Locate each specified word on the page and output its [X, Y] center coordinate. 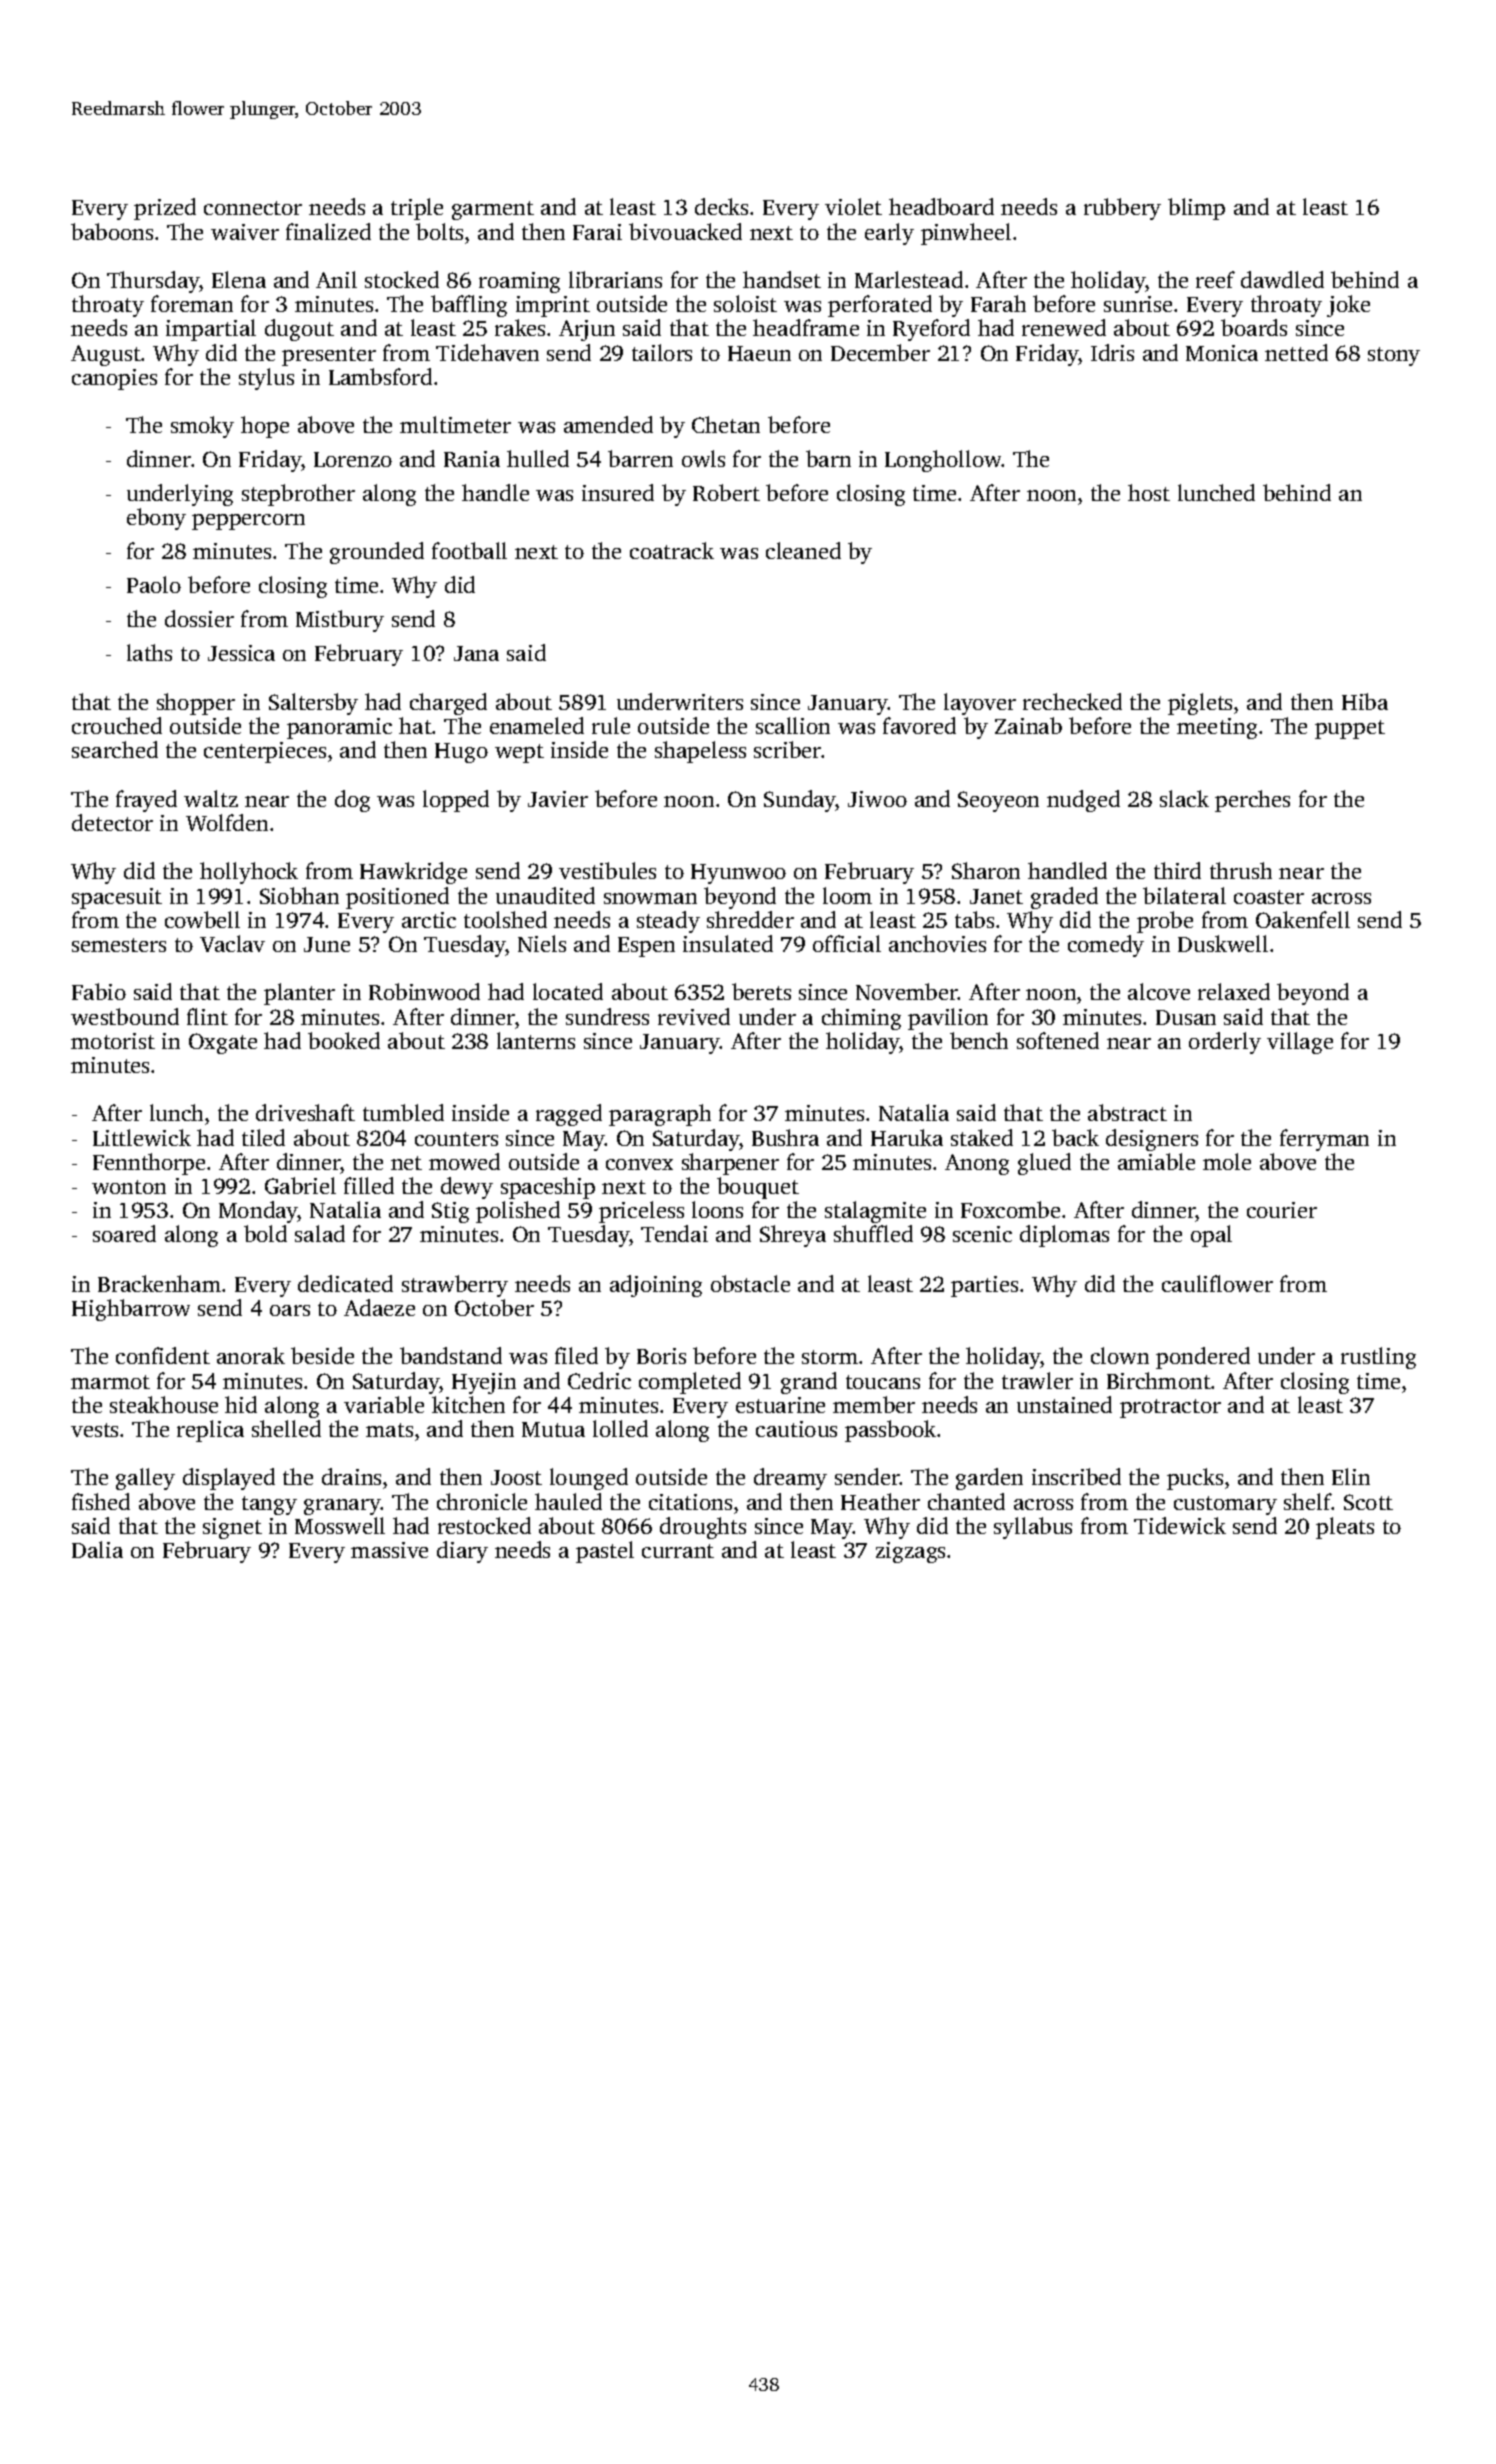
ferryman [1324, 1140]
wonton [129, 1187]
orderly [1225, 1043]
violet [853, 206]
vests [94, 1430]
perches [1252, 801]
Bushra [785, 1137]
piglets [1200, 704]
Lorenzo [353, 459]
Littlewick [142, 1137]
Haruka [907, 1137]
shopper [196, 704]
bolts [439, 231]
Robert [726, 492]
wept [519, 753]
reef [1215, 279]
